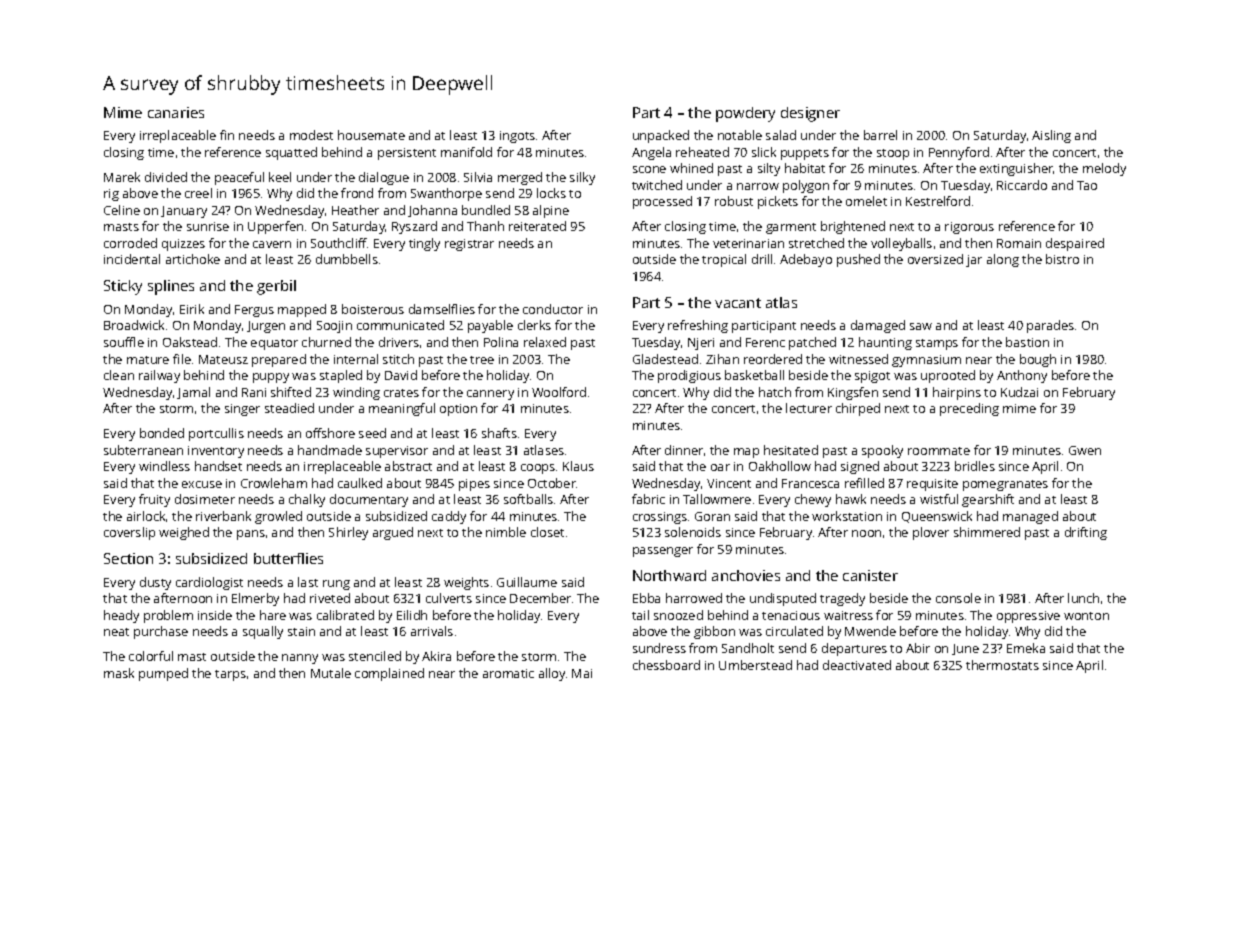  I want to click on canaries, so click(176, 112).
